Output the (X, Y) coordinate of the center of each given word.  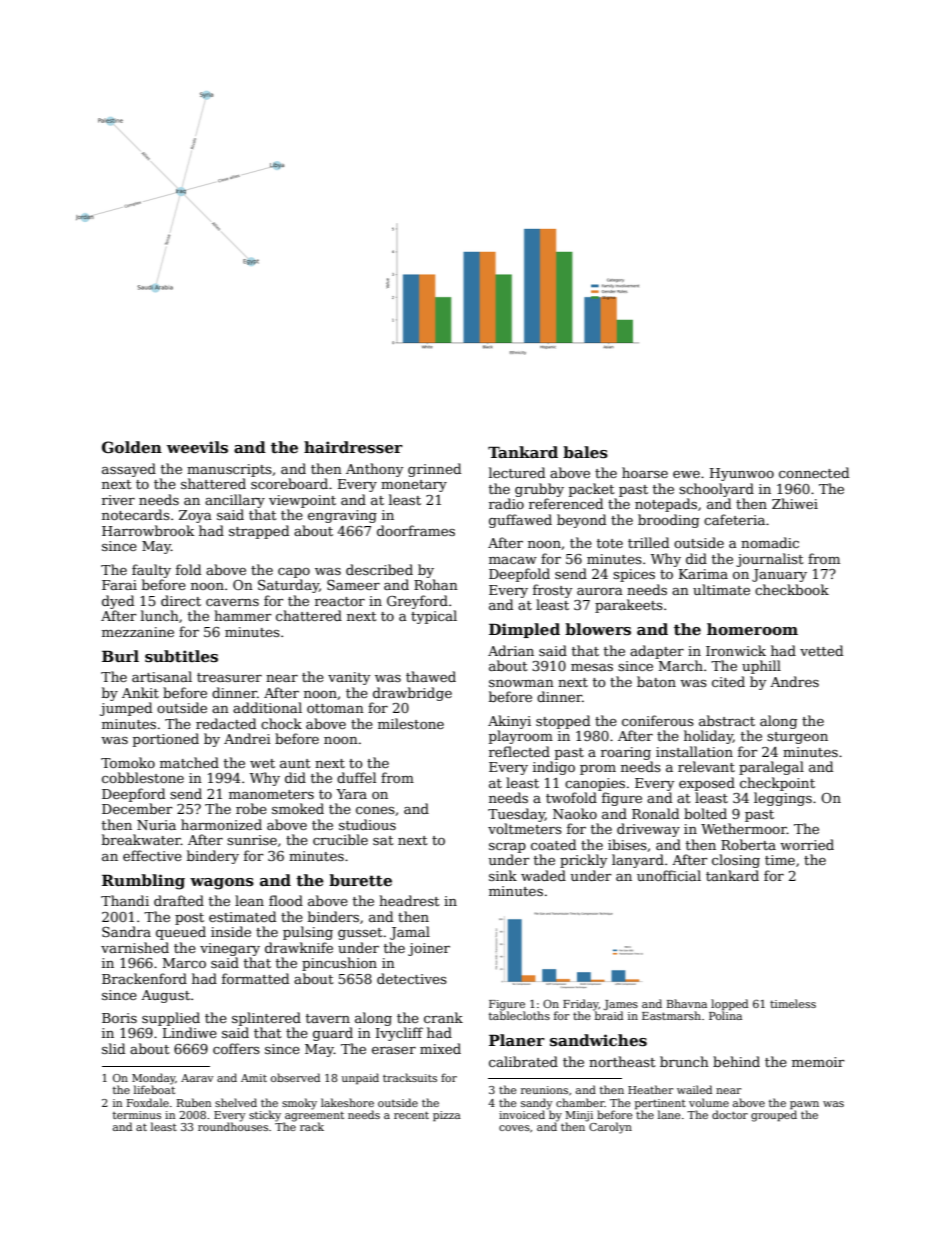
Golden (132, 447)
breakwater (141, 839)
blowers (598, 629)
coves (514, 1128)
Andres (794, 681)
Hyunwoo (742, 474)
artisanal (162, 676)
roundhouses (233, 1126)
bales (585, 452)
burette (360, 880)
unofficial (669, 875)
